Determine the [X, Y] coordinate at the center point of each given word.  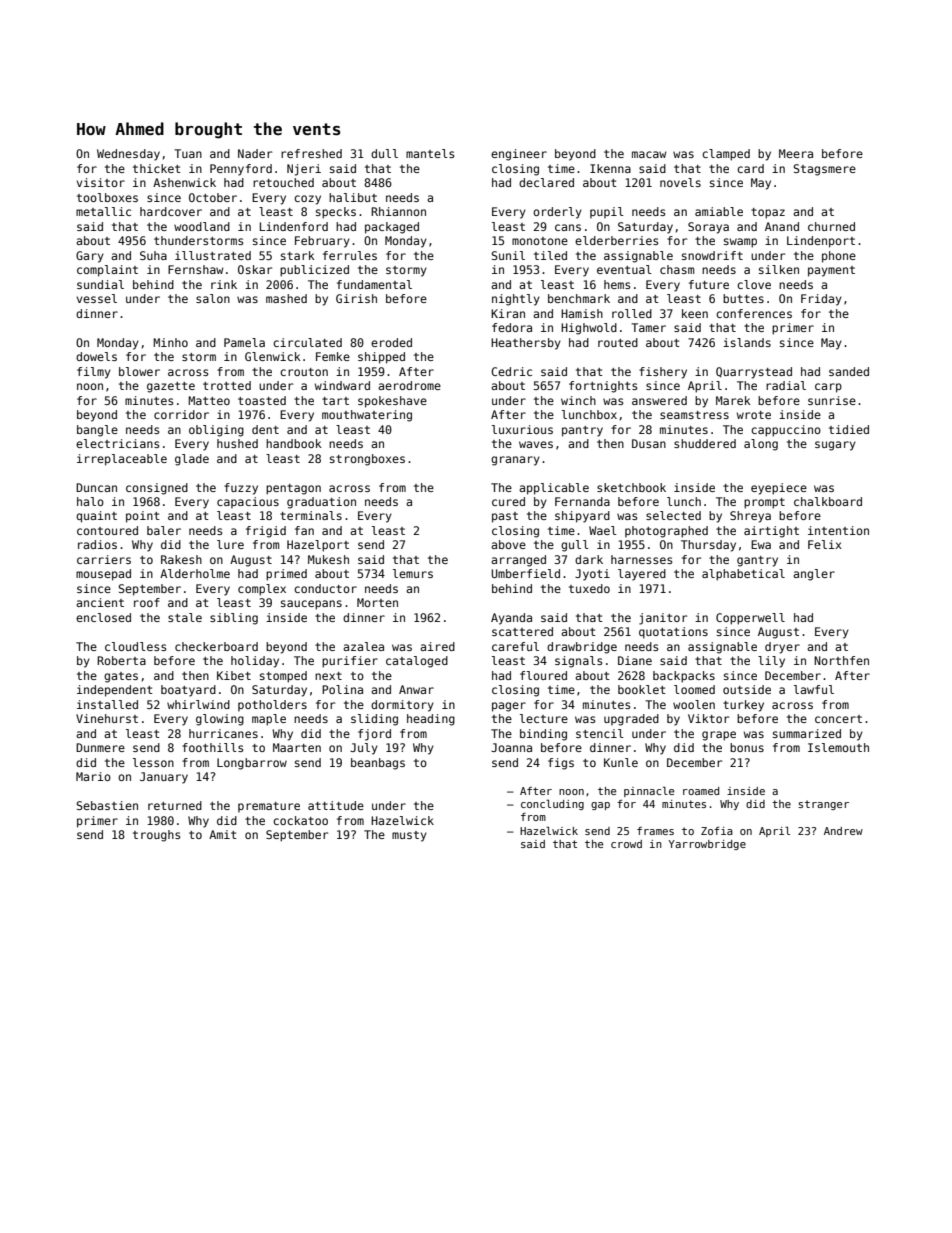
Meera [796, 153]
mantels [430, 153]
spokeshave [392, 402]
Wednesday [128, 155]
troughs [156, 836]
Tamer [648, 327]
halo [90, 501]
